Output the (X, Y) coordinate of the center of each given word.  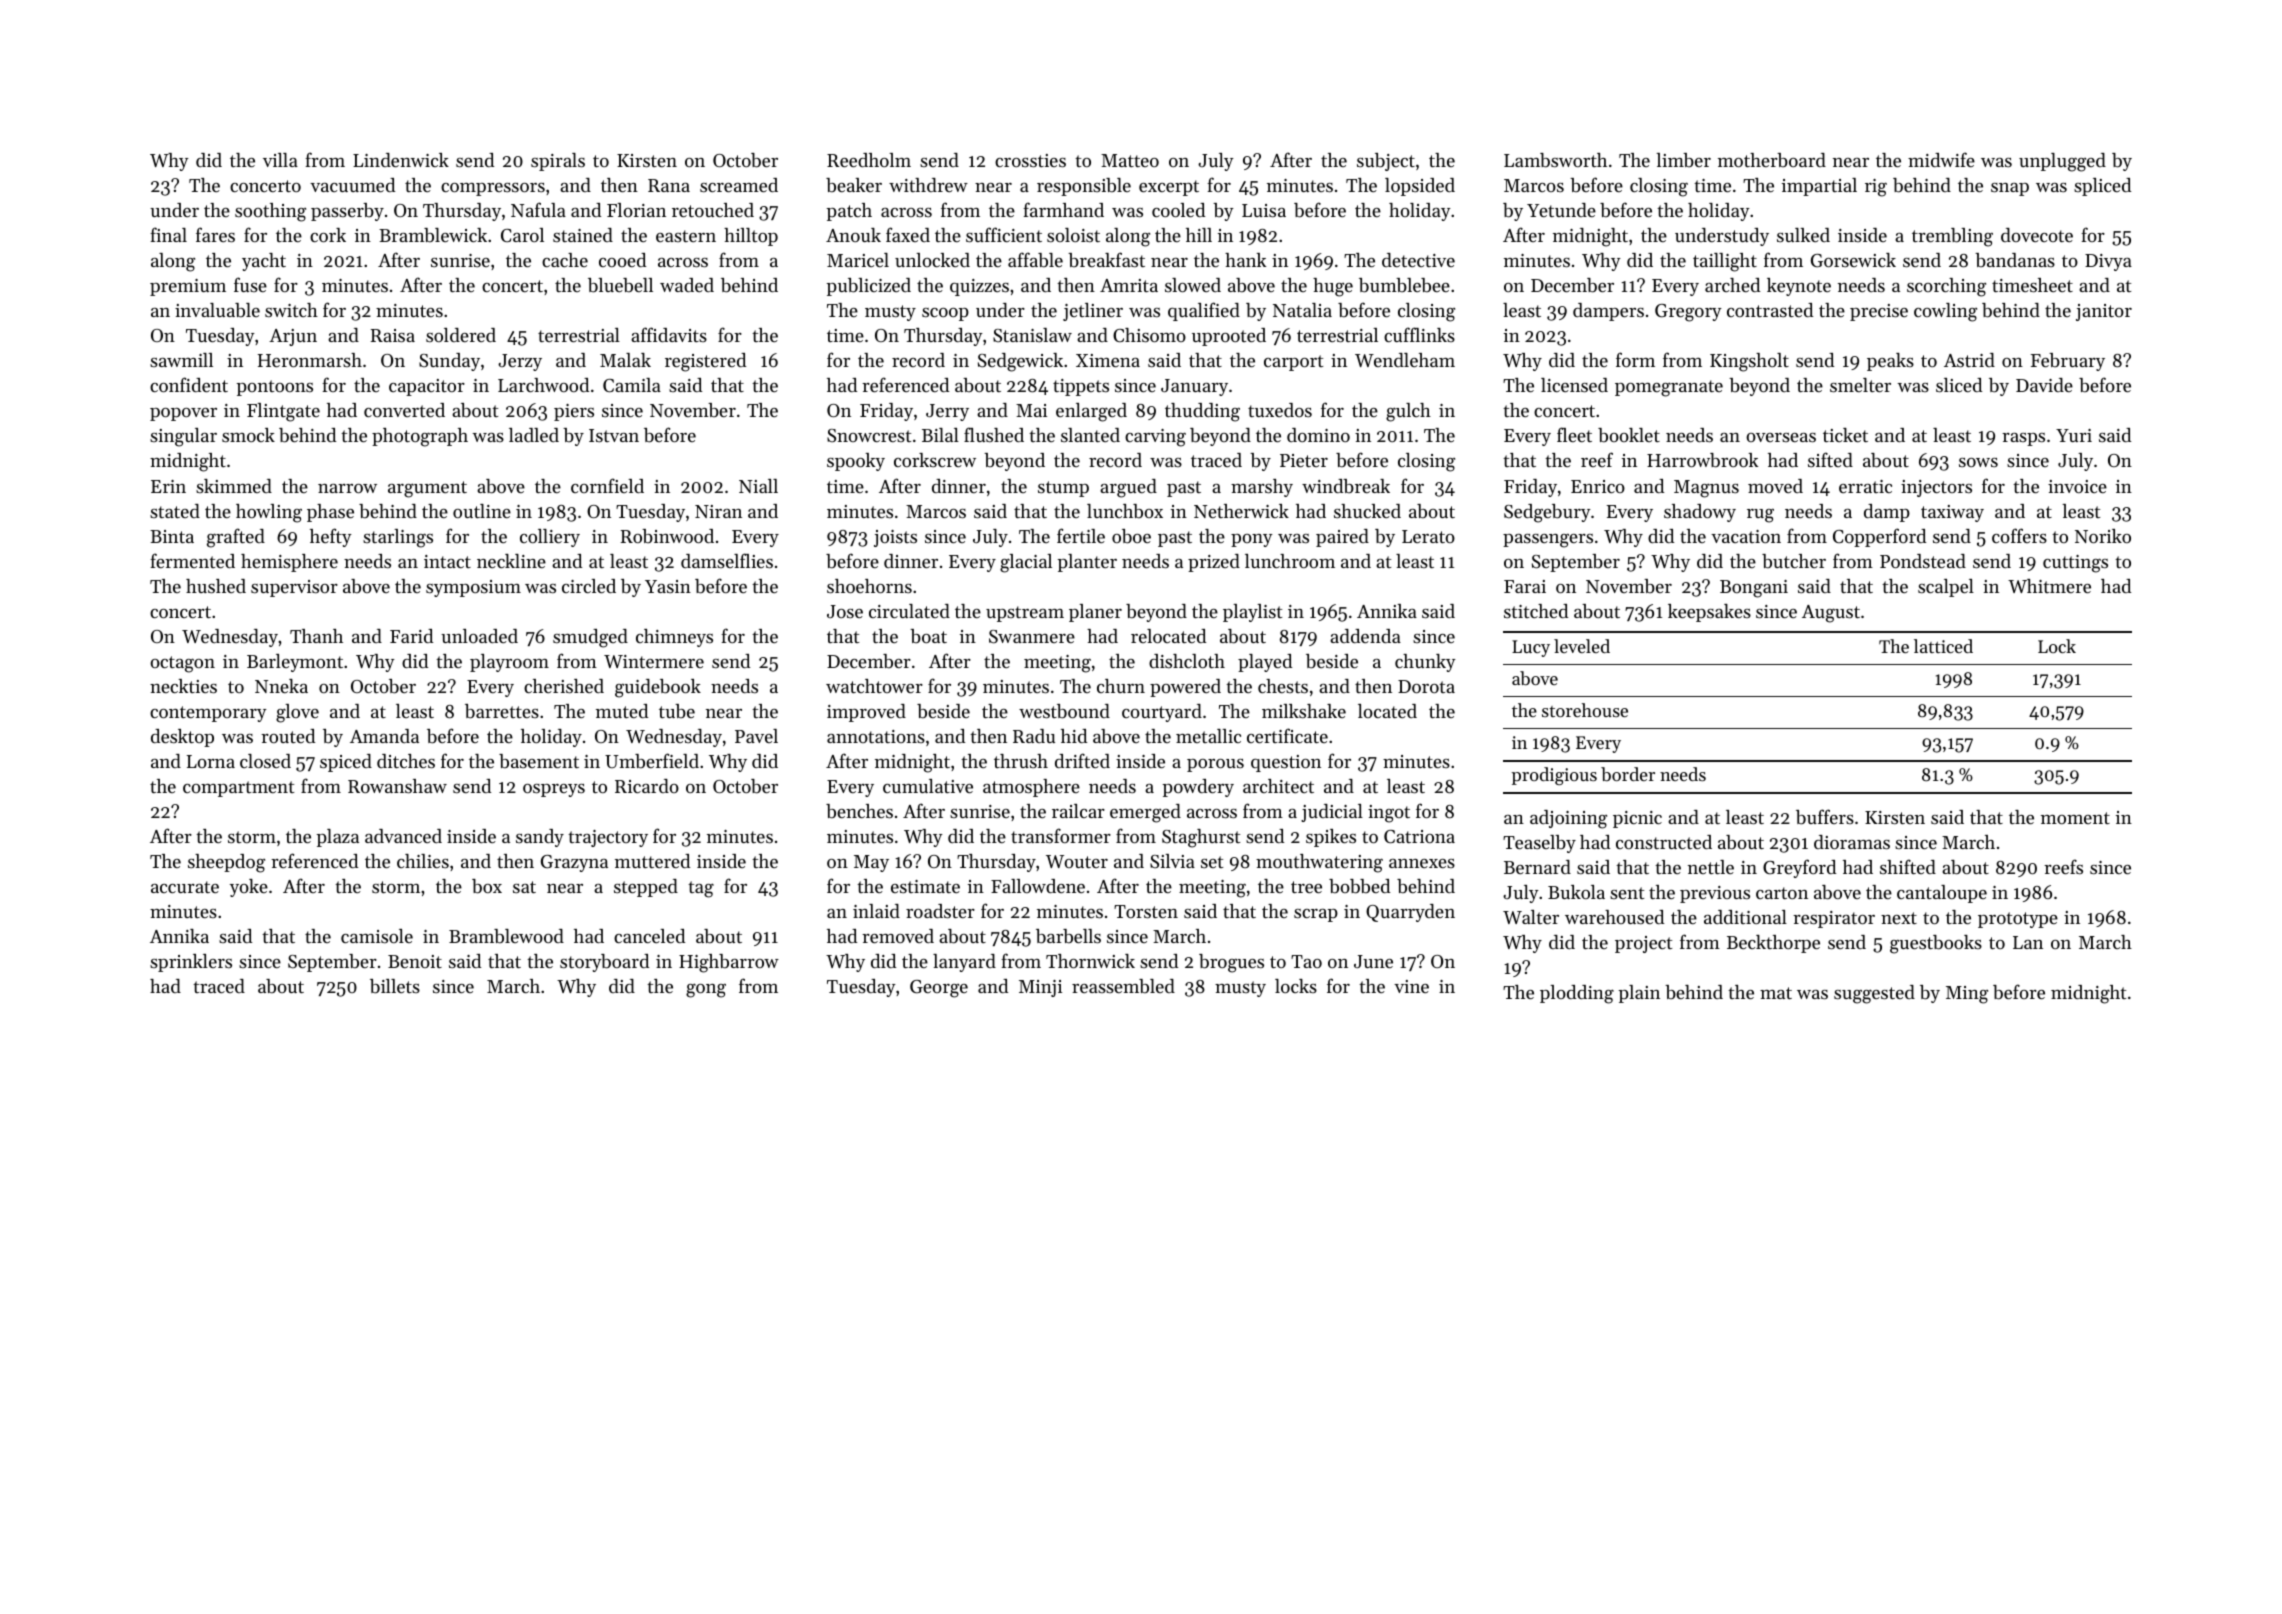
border (1628, 774)
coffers (2019, 535)
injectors (1936, 488)
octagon (182, 664)
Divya (2108, 262)
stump (1063, 489)
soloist (1073, 235)
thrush (1021, 761)
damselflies (727, 560)
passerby (347, 212)
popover (183, 414)
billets (395, 986)
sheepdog (226, 863)
